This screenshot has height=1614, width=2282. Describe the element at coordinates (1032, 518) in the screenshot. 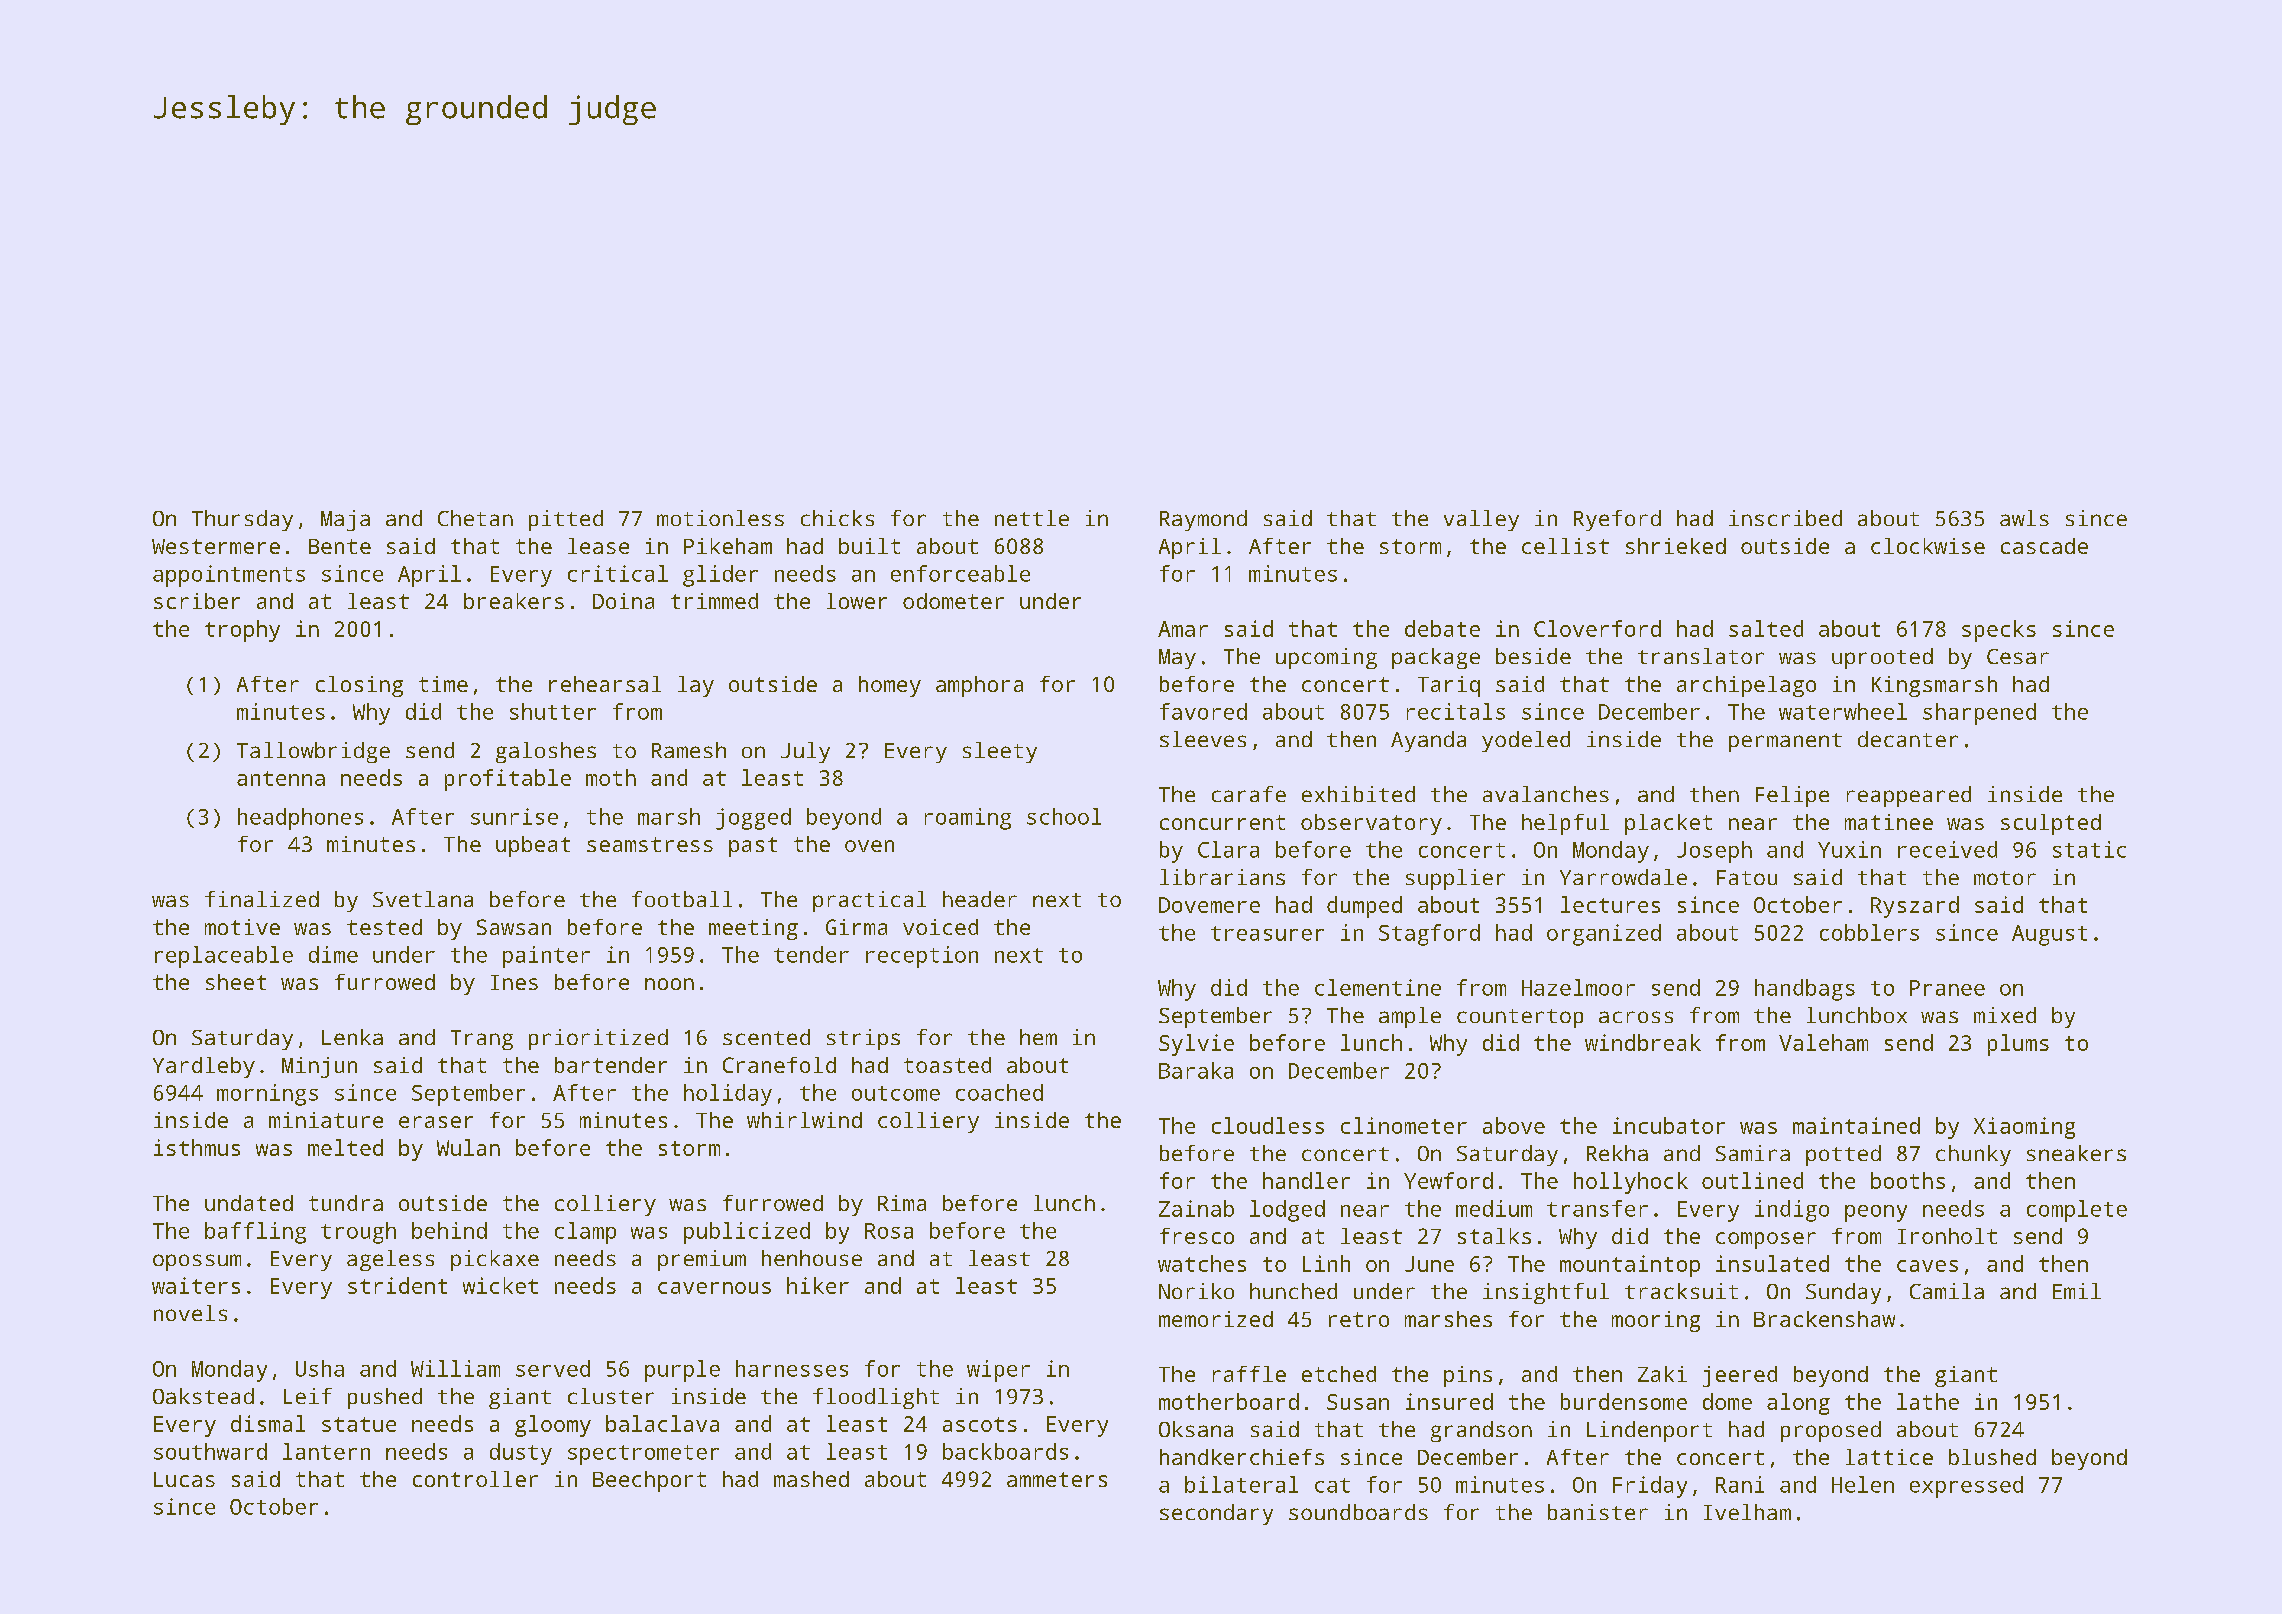

I see `nettle` at that location.
